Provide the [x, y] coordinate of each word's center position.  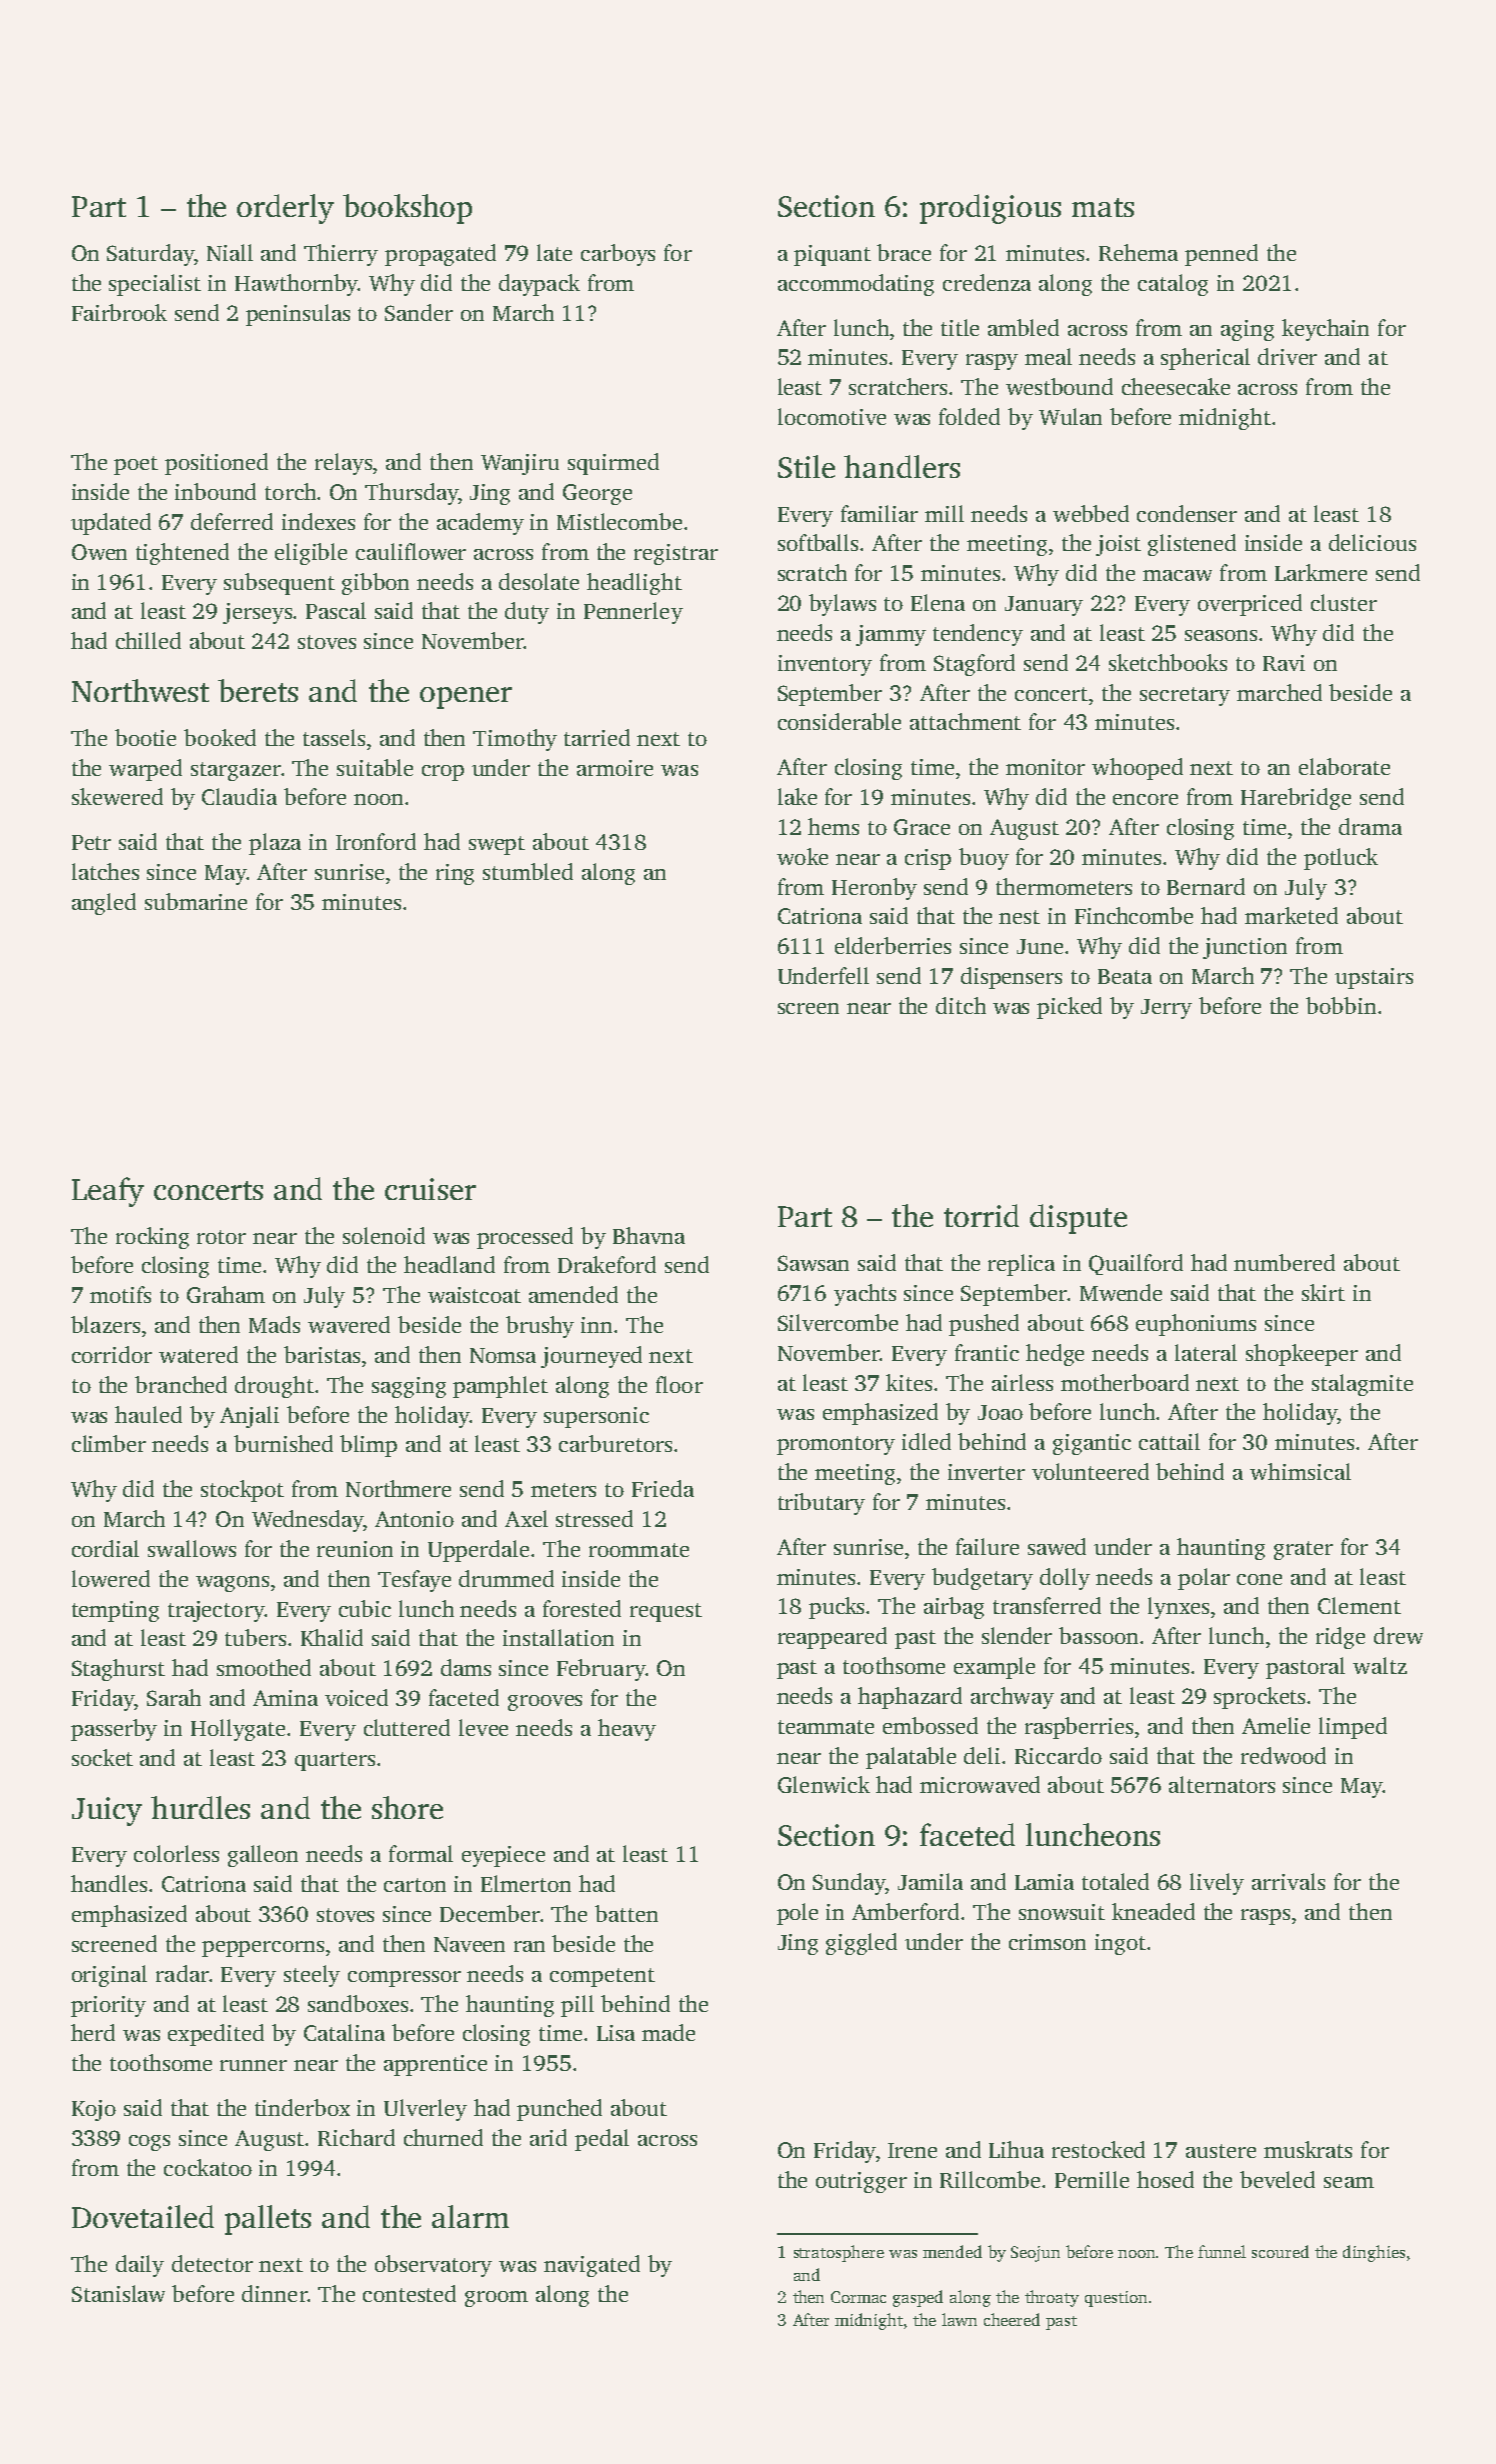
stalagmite [1362, 1385]
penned [1221, 255]
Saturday [151, 255]
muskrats [1308, 2149]
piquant [832, 255]
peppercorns [263, 1949]
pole [797, 1914]
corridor [112, 1354]
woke [802, 856]
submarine [196, 901]
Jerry [1166, 1009]
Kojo [94, 2110]
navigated [592, 2266]
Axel [526, 1518]
